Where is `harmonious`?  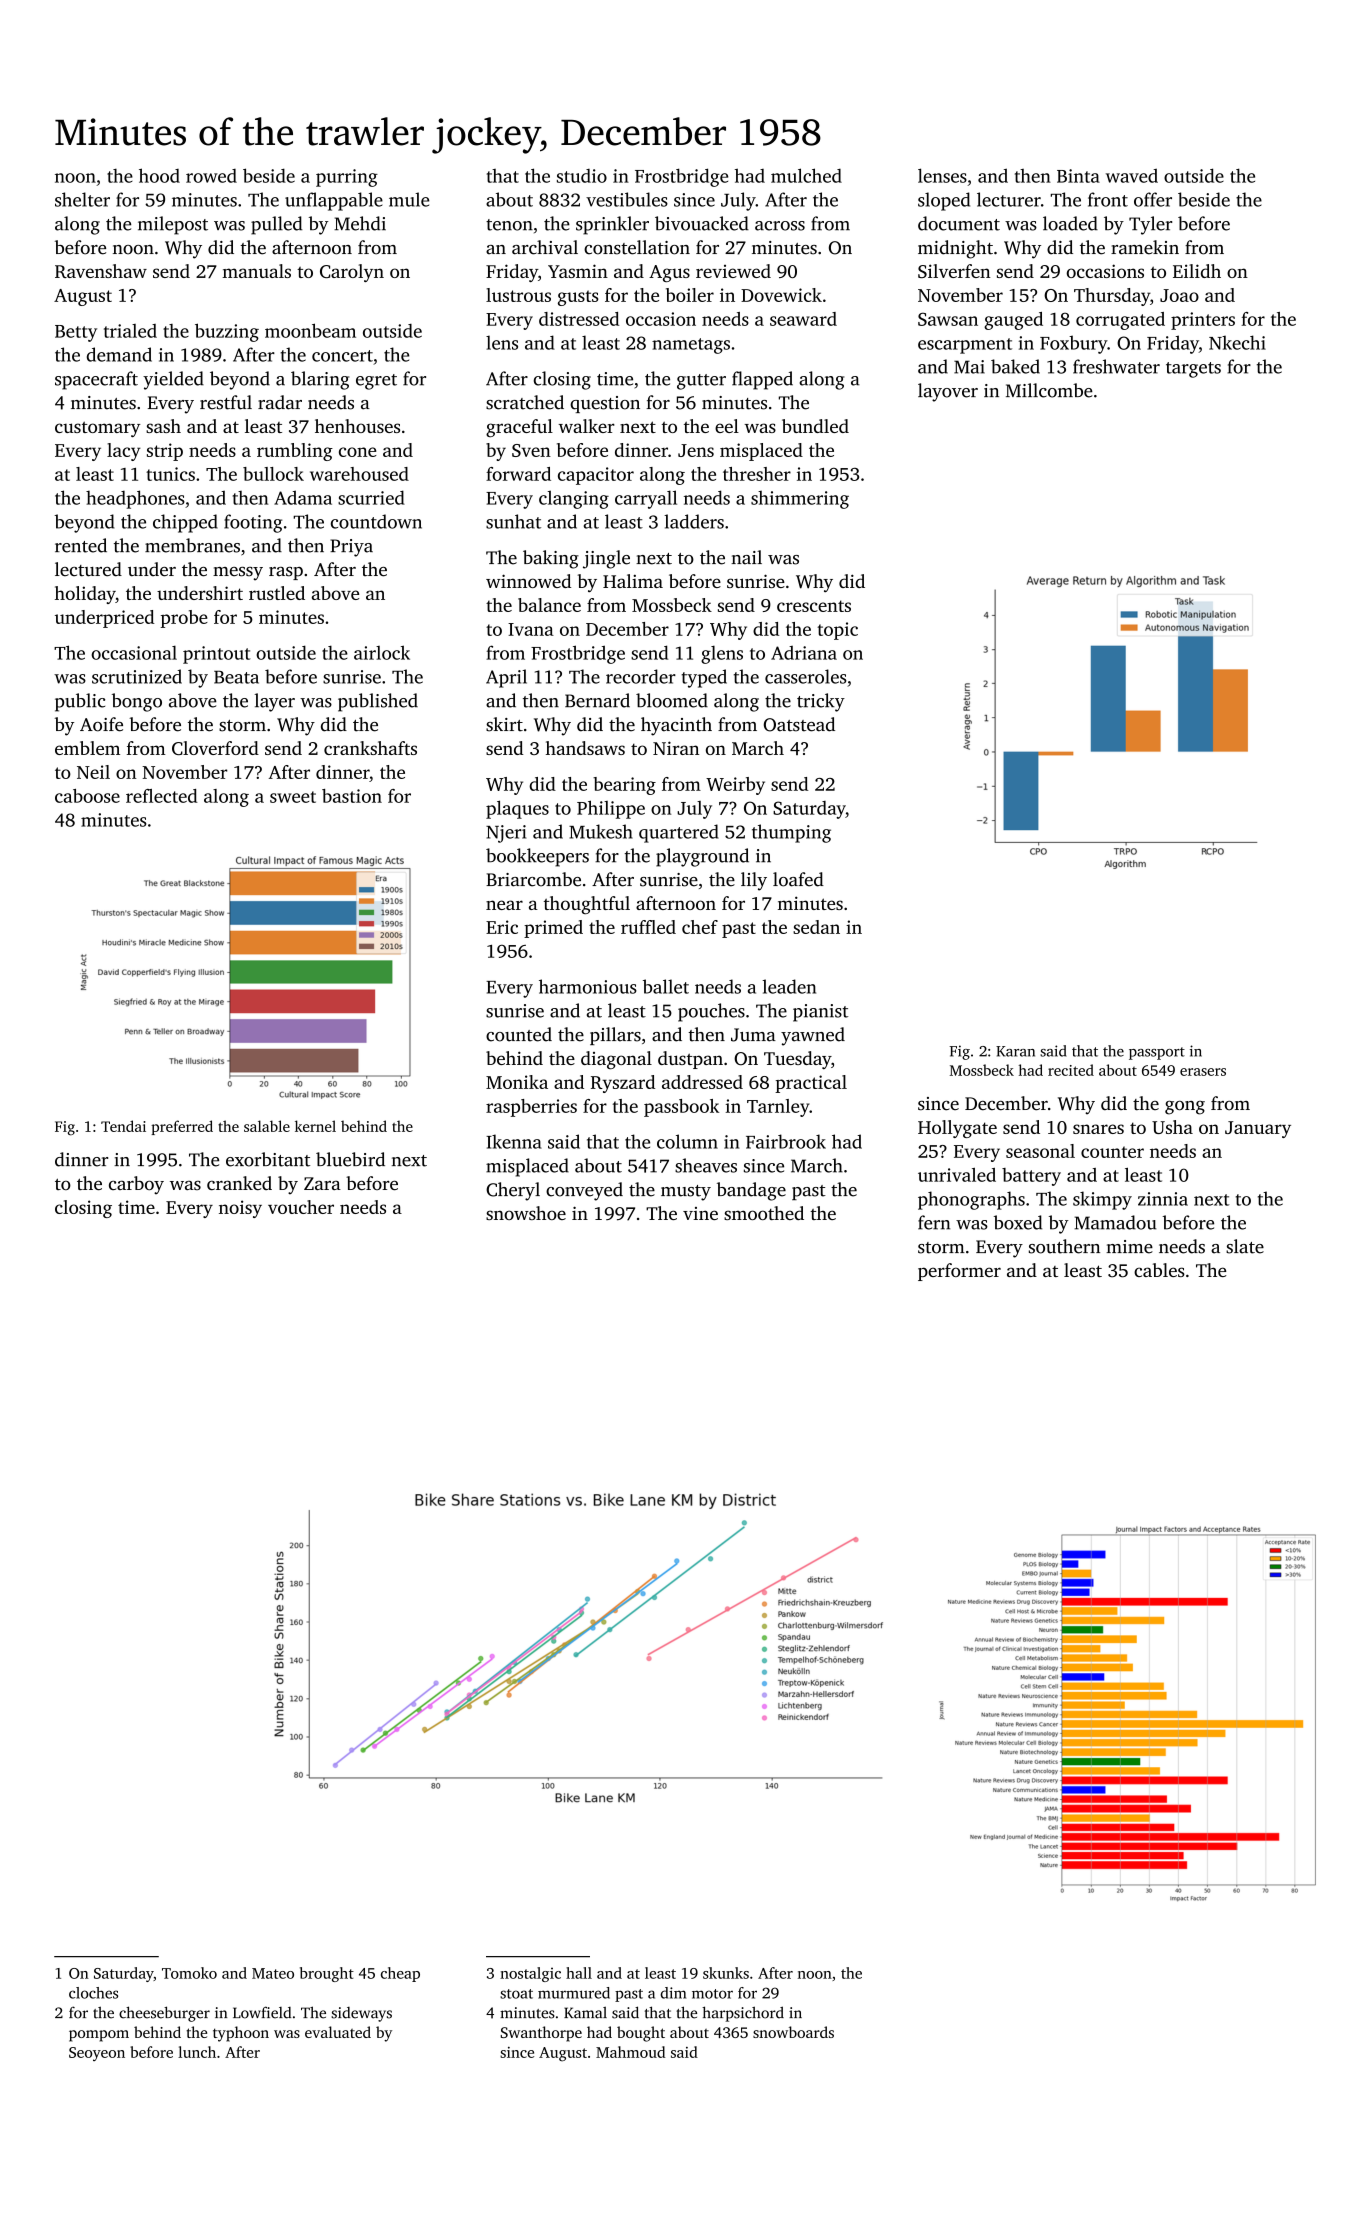
harmonious is located at coordinates (588, 986).
